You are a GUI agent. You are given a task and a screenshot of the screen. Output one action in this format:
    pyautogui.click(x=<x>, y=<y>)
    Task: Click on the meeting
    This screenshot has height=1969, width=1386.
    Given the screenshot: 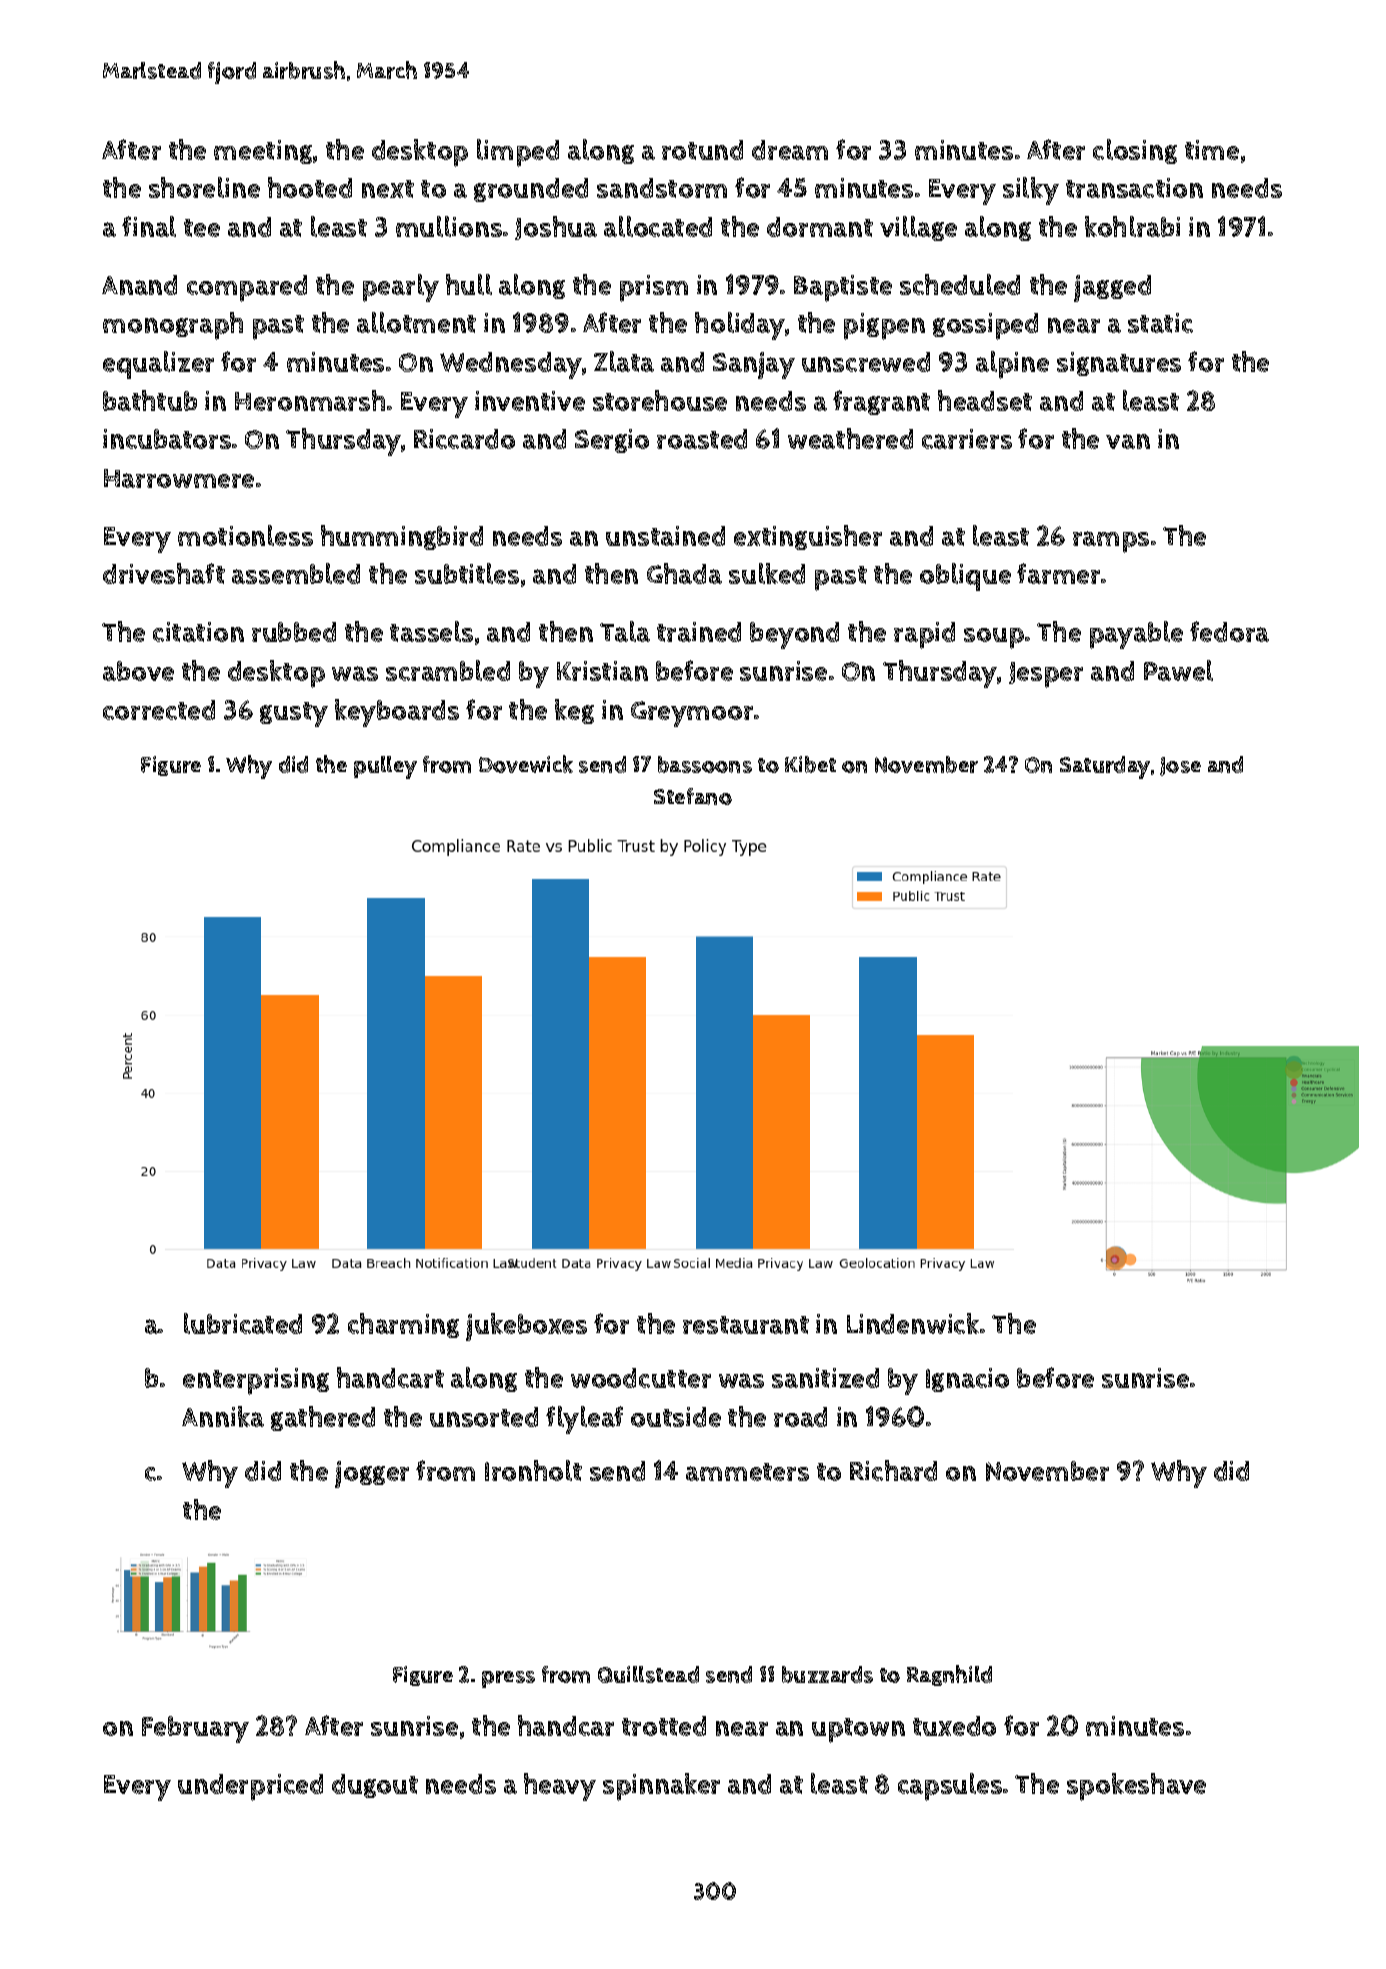 What is the action you would take?
    pyautogui.click(x=263, y=152)
